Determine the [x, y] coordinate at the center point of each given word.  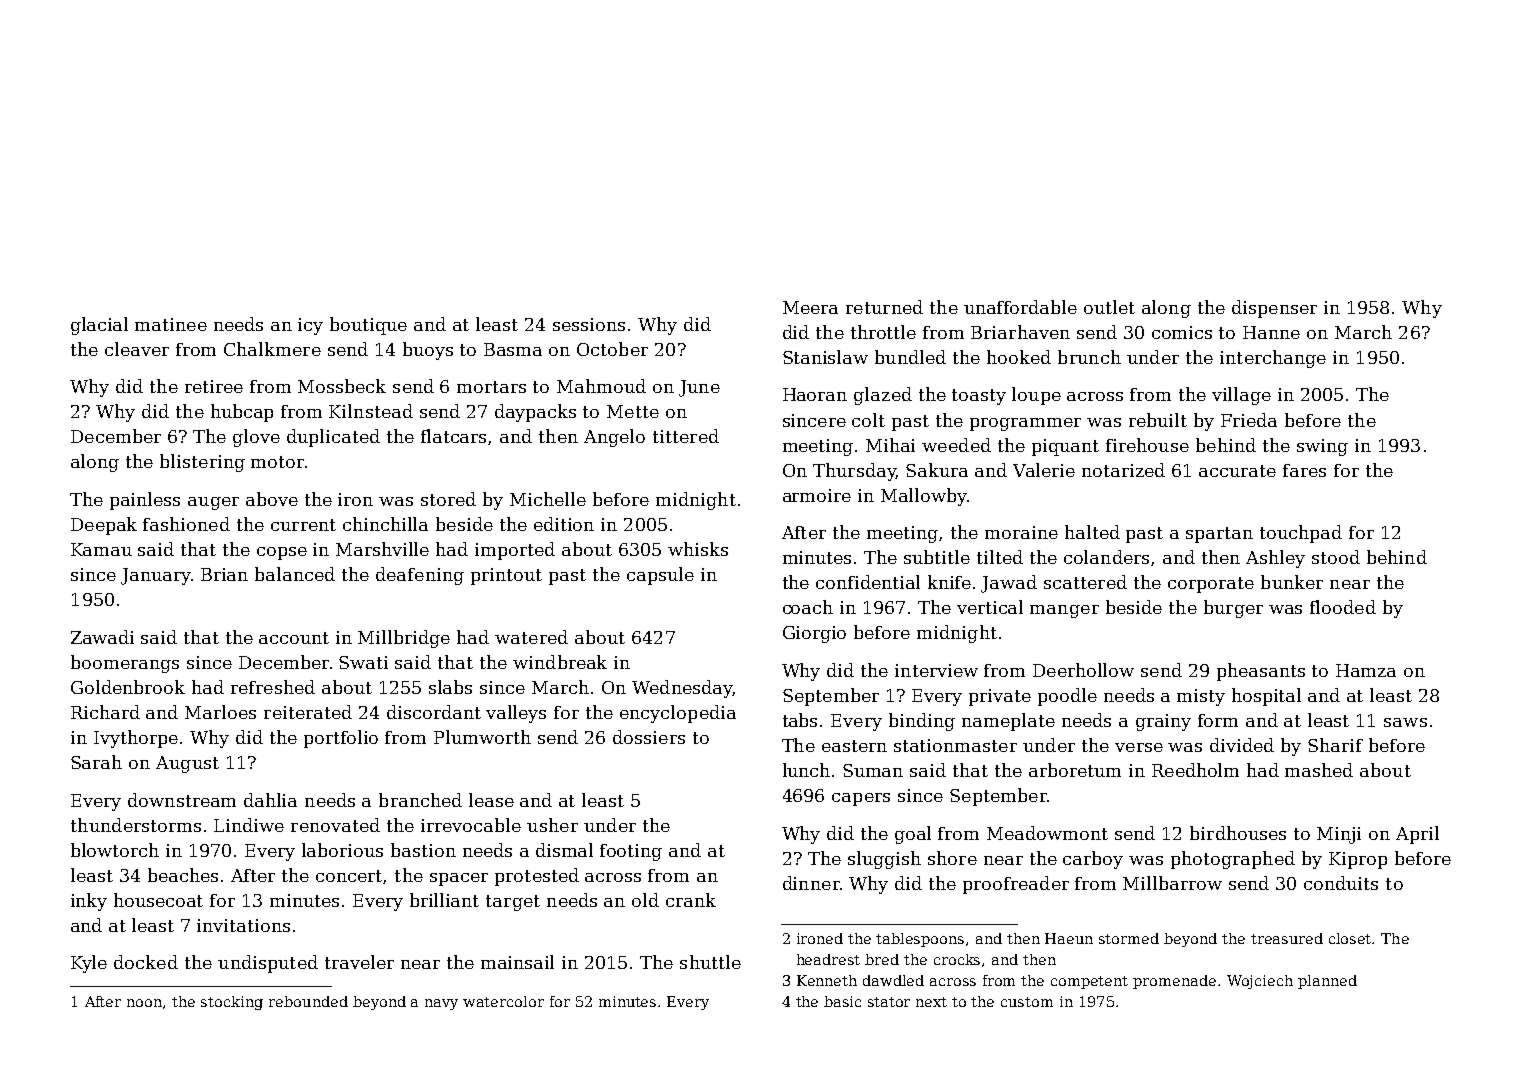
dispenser [1274, 309]
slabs [450, 687]
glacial [99, 326]
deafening [420, 576]
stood [1336, 557]
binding [922, 722]
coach [808, 607]
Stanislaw [825, 357]
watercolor [503, 1001]
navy [441, 1004]
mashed [1319, 770]
